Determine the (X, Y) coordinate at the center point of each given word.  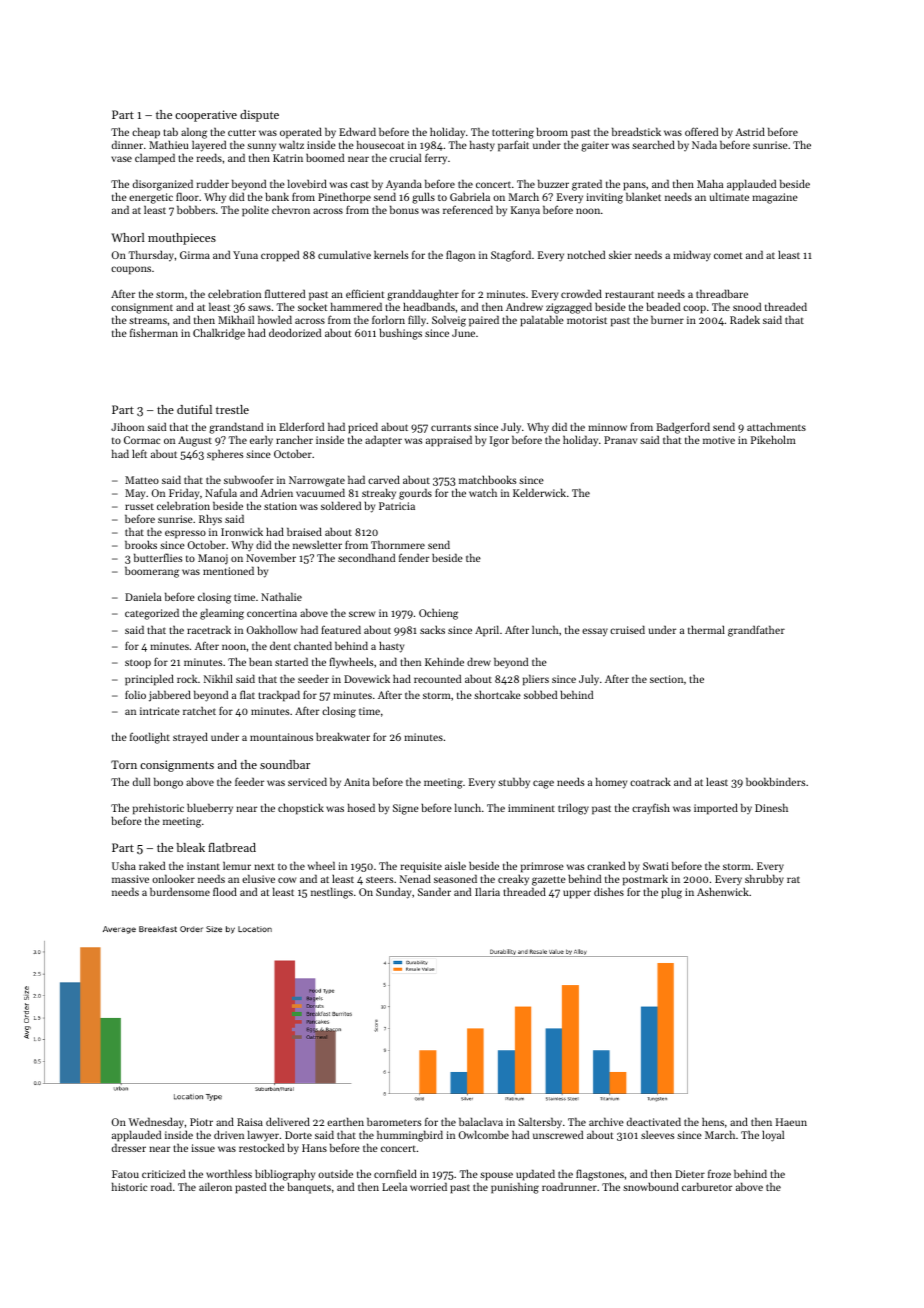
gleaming (222, 614)
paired (484, 321)
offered (701, 131)
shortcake (497, 694)
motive (719, 440)
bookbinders (776, 781)
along (194, 133)
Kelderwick (539, 492)
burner (667, 320)
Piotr (201, 1122)
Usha (124, 865)
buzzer (553, 183)
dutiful (194, 409)
